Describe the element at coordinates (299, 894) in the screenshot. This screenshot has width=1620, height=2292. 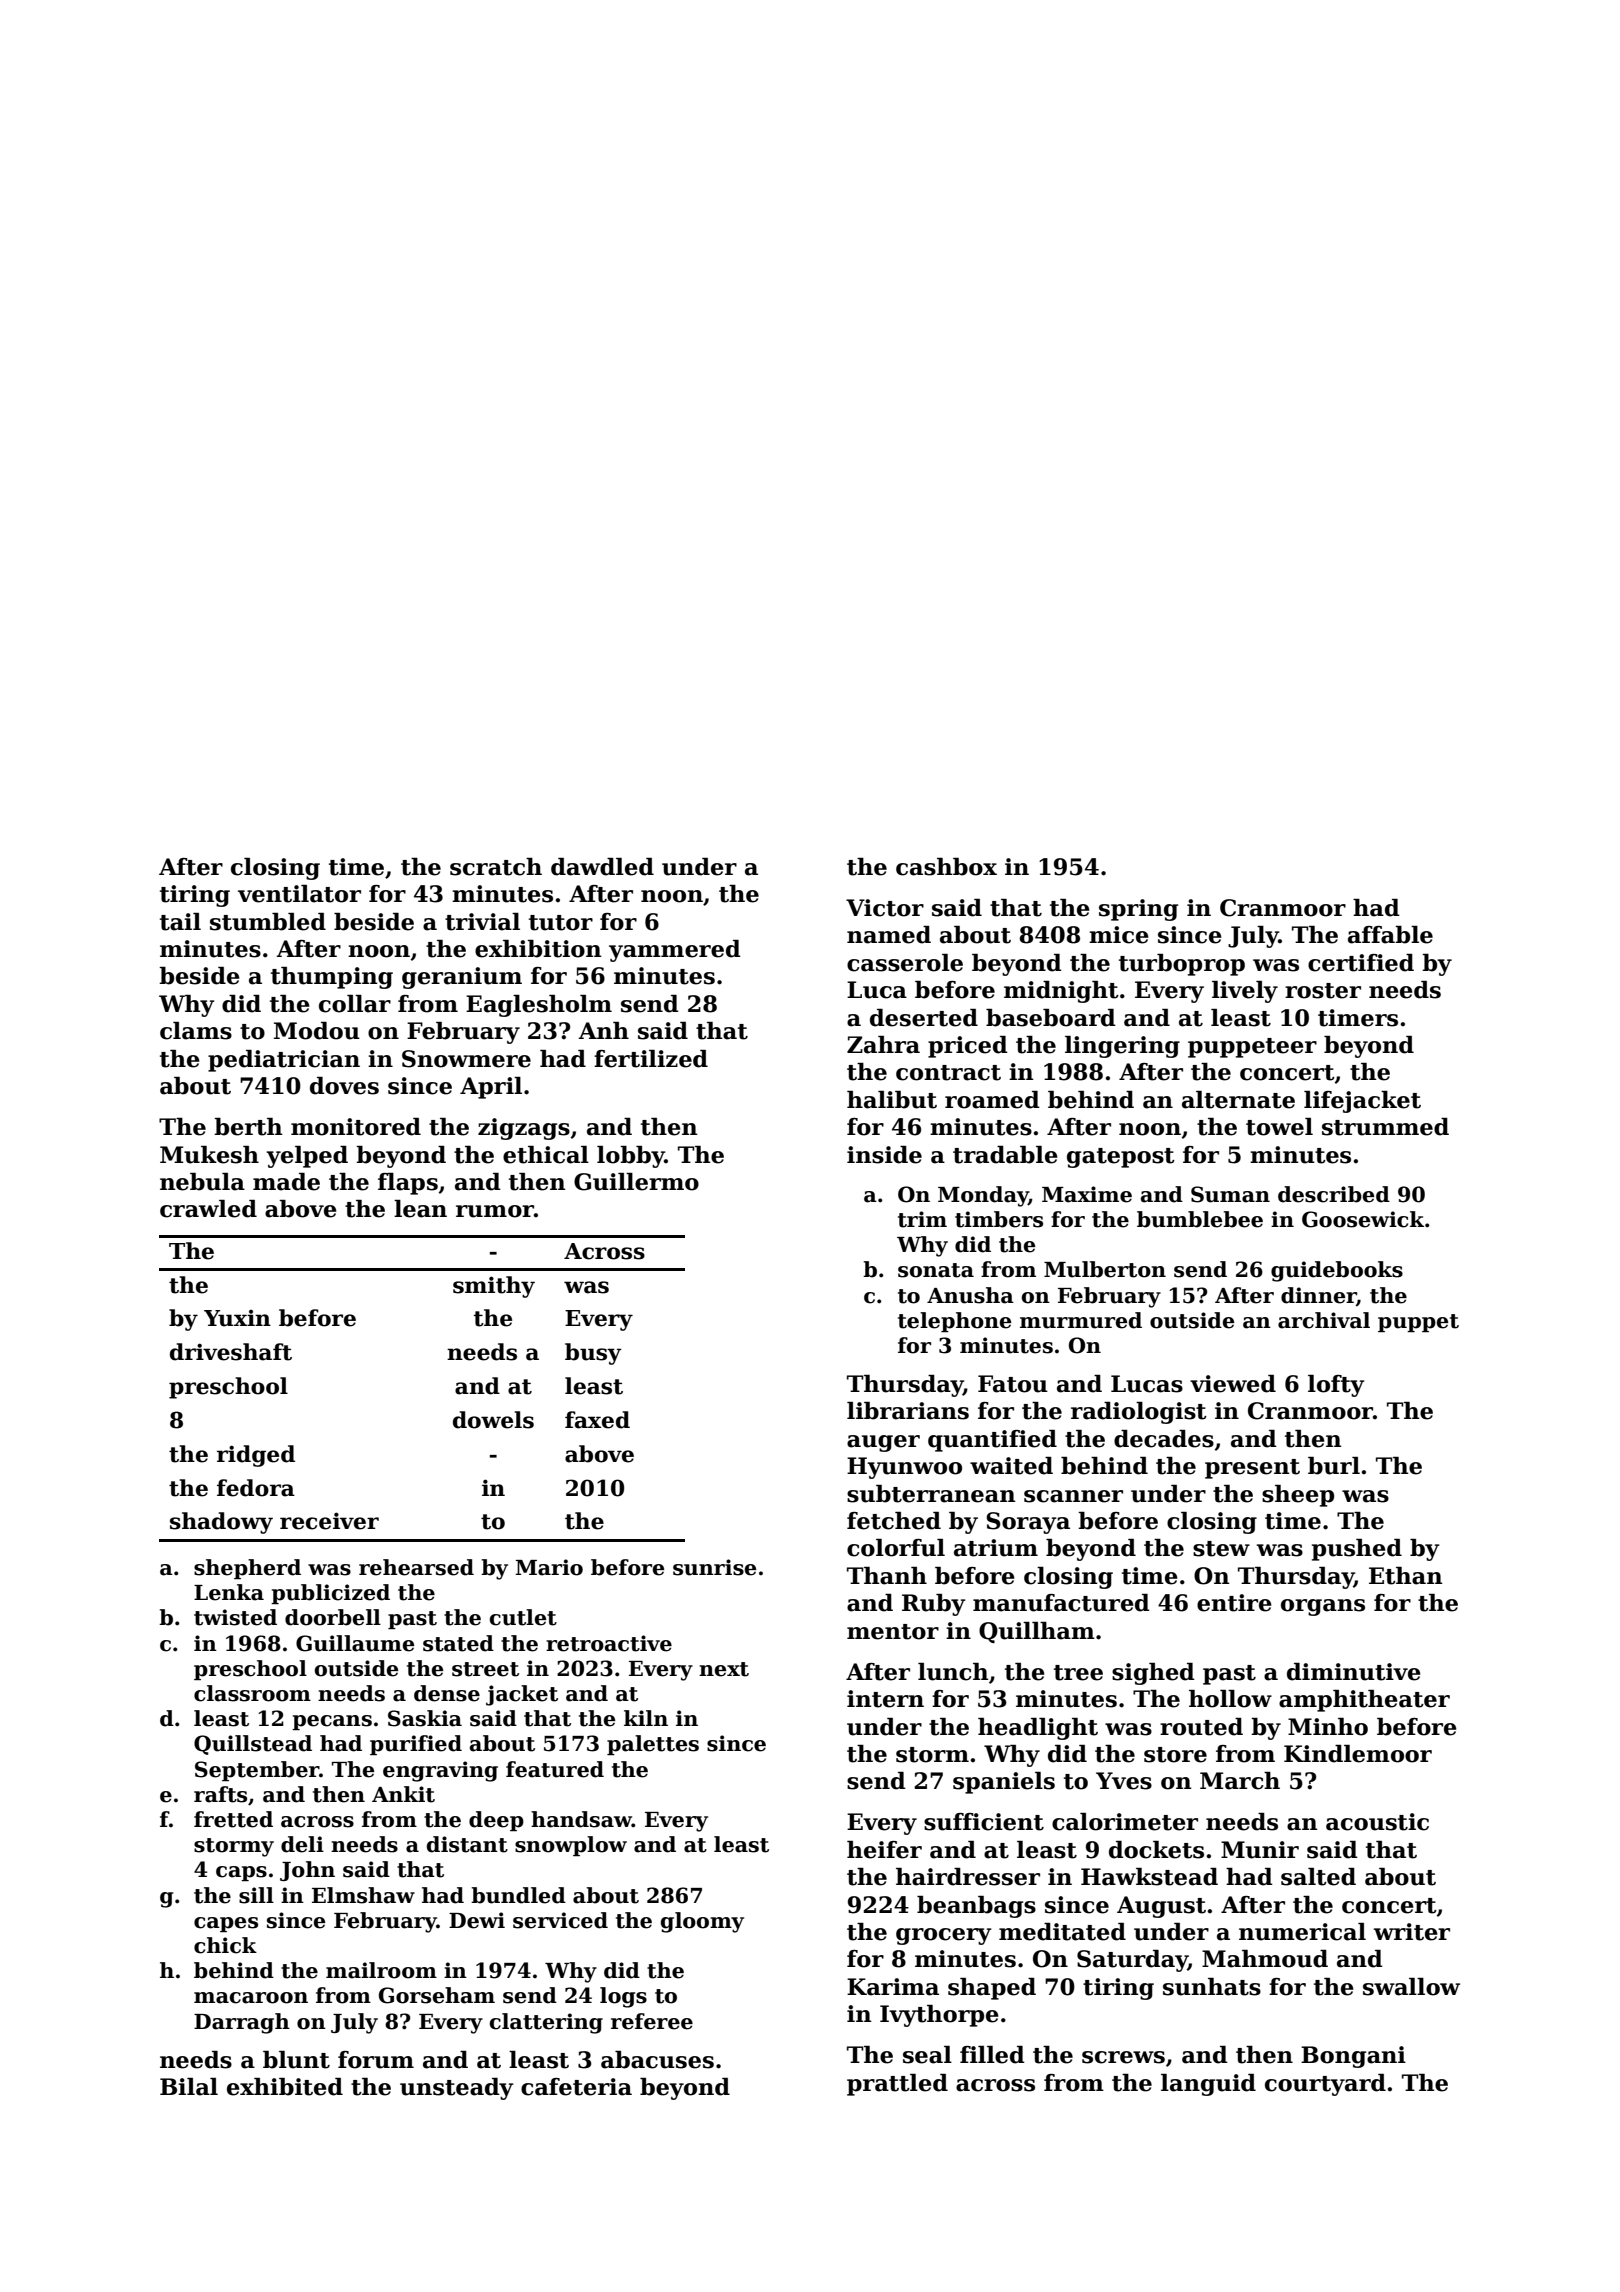
I see `ventilator` at that location.
